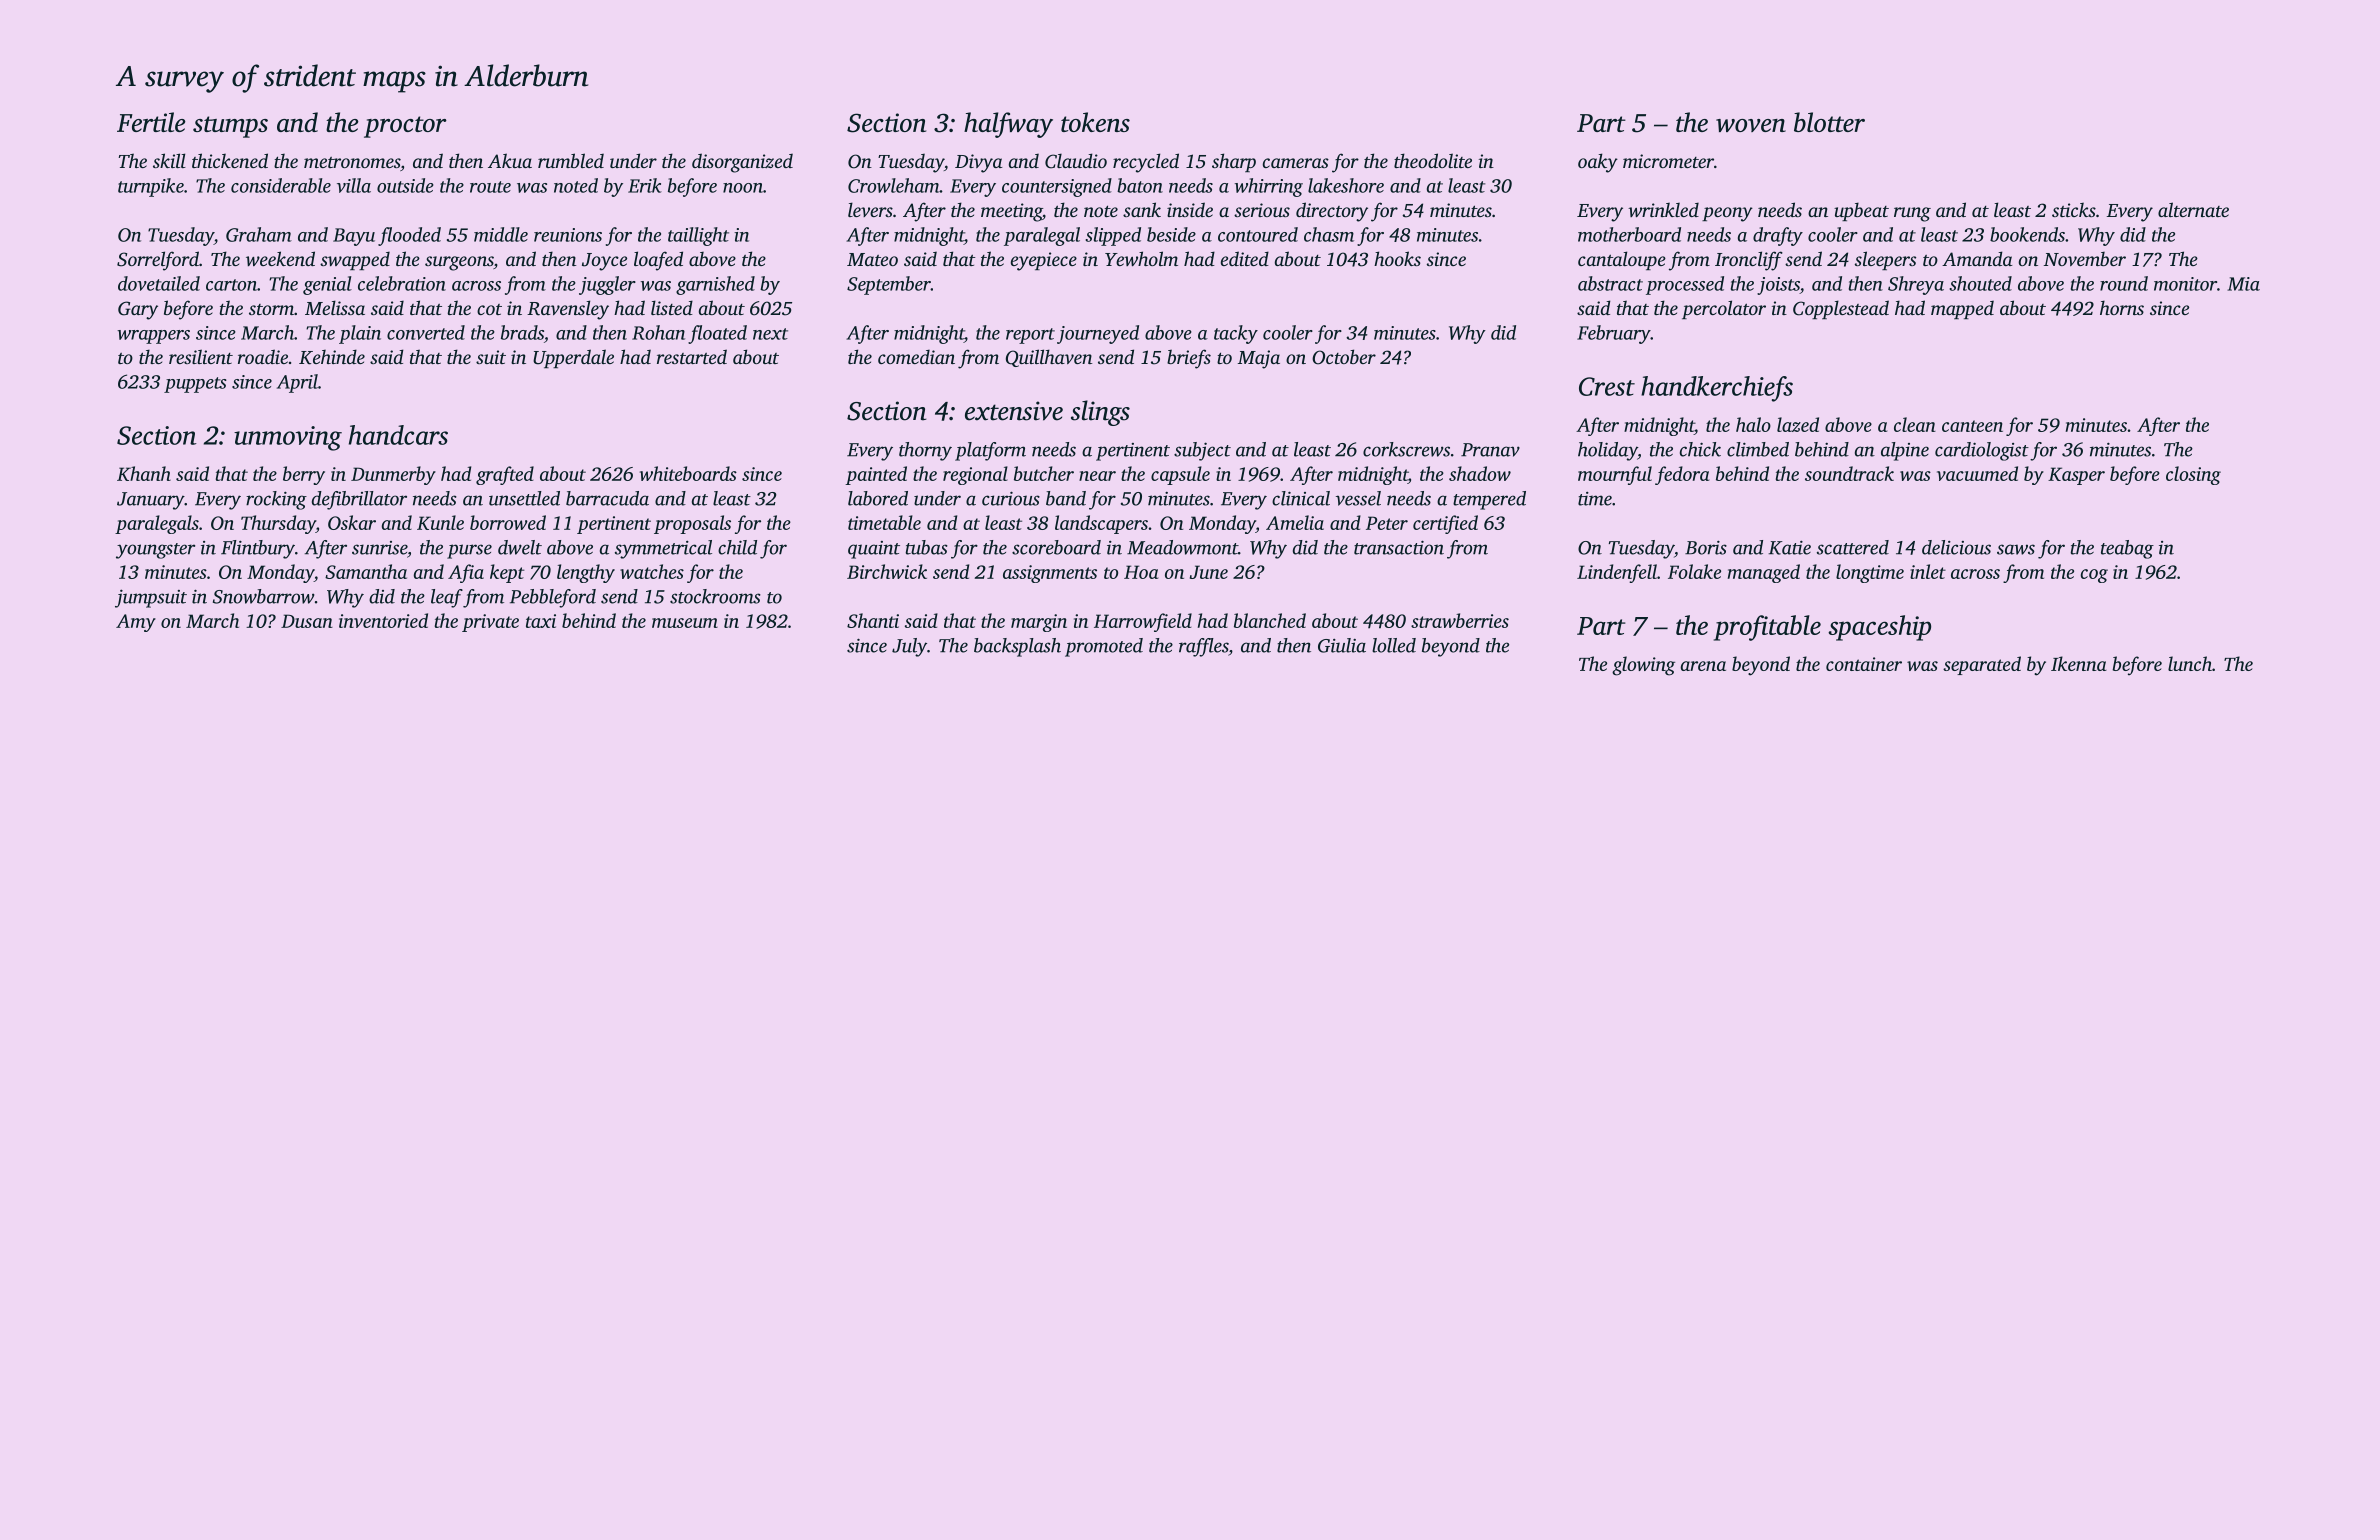  Describe the element at coordinates (366, 571) in the page. I see `Samantha` at that location.
